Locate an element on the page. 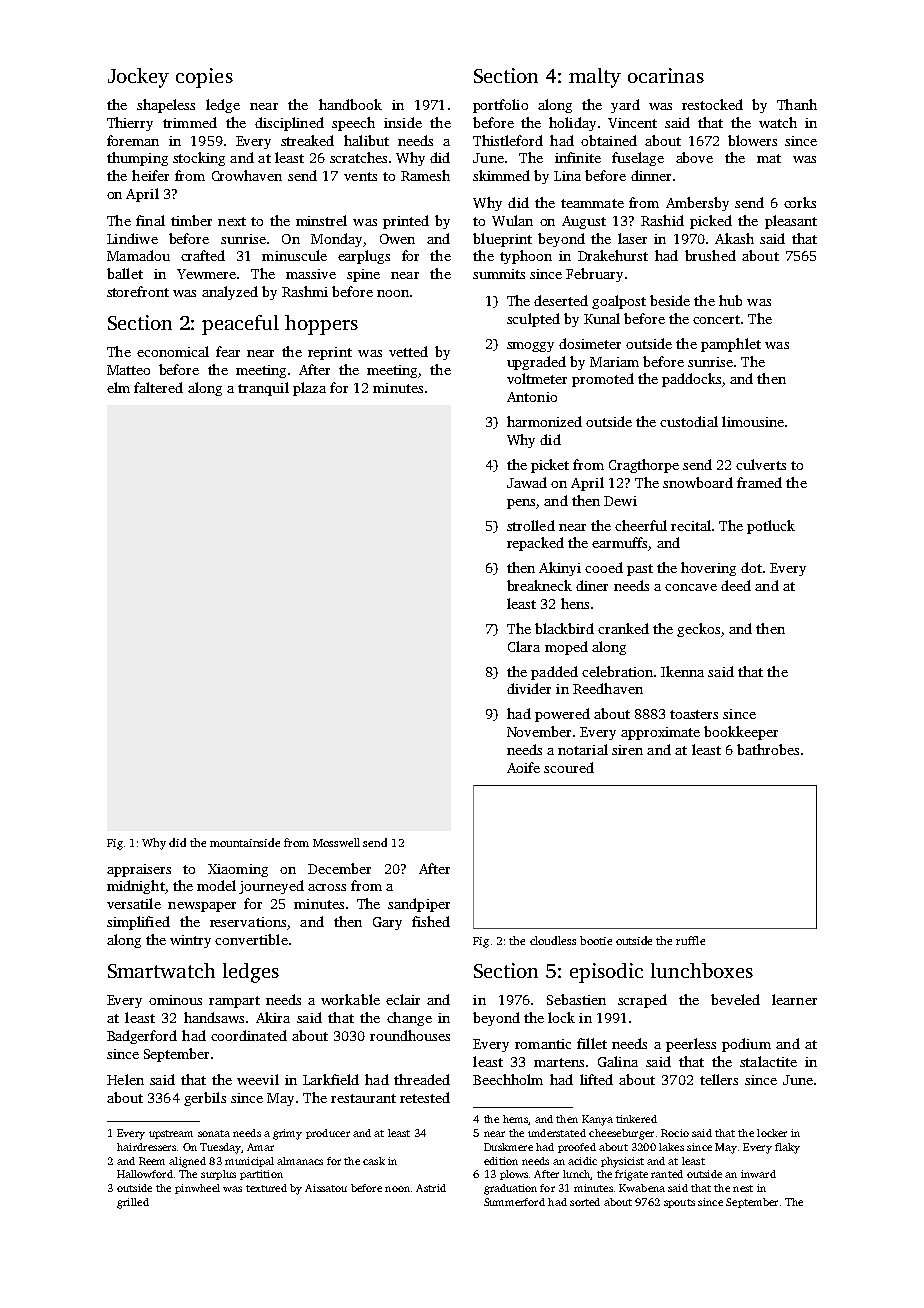  scraped is located at coordinates (642, 1001).
